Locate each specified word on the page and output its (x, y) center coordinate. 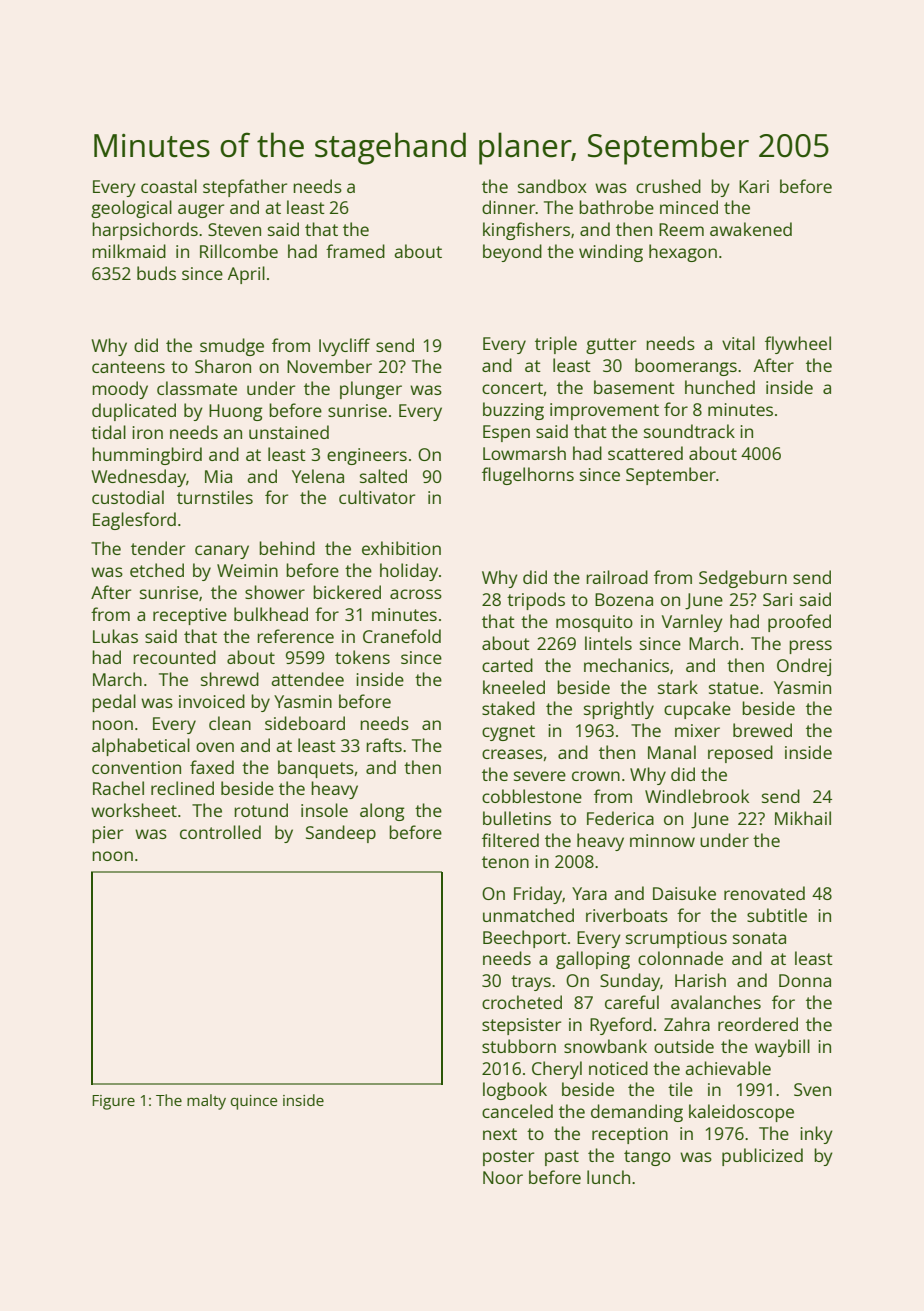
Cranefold (402, 636)
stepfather (245, 188)
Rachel (118, 788)
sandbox (552, 186)
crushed (668, 186)
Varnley (692, 623)
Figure (113, 1102)
